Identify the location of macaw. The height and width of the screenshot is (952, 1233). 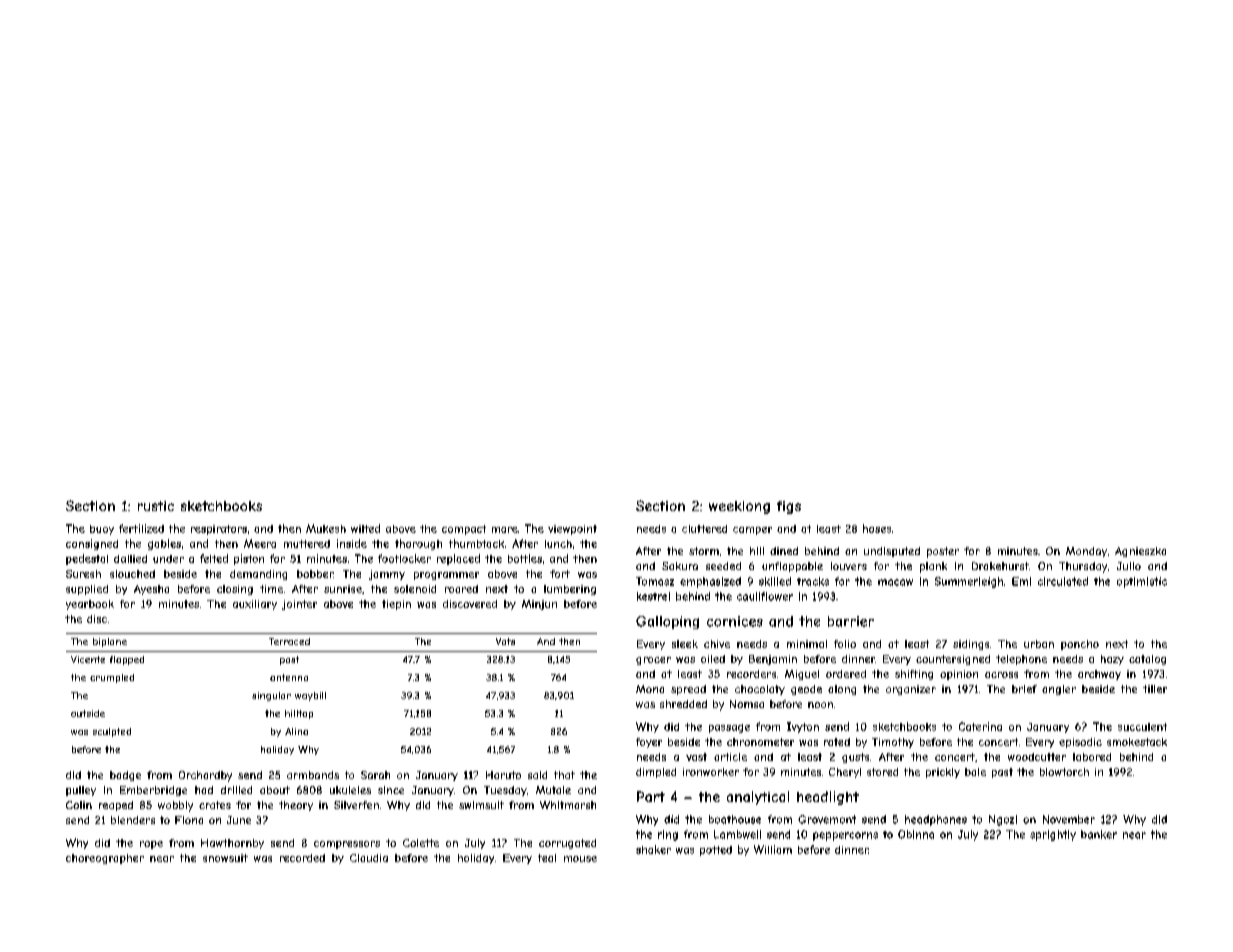
(895, 582).
